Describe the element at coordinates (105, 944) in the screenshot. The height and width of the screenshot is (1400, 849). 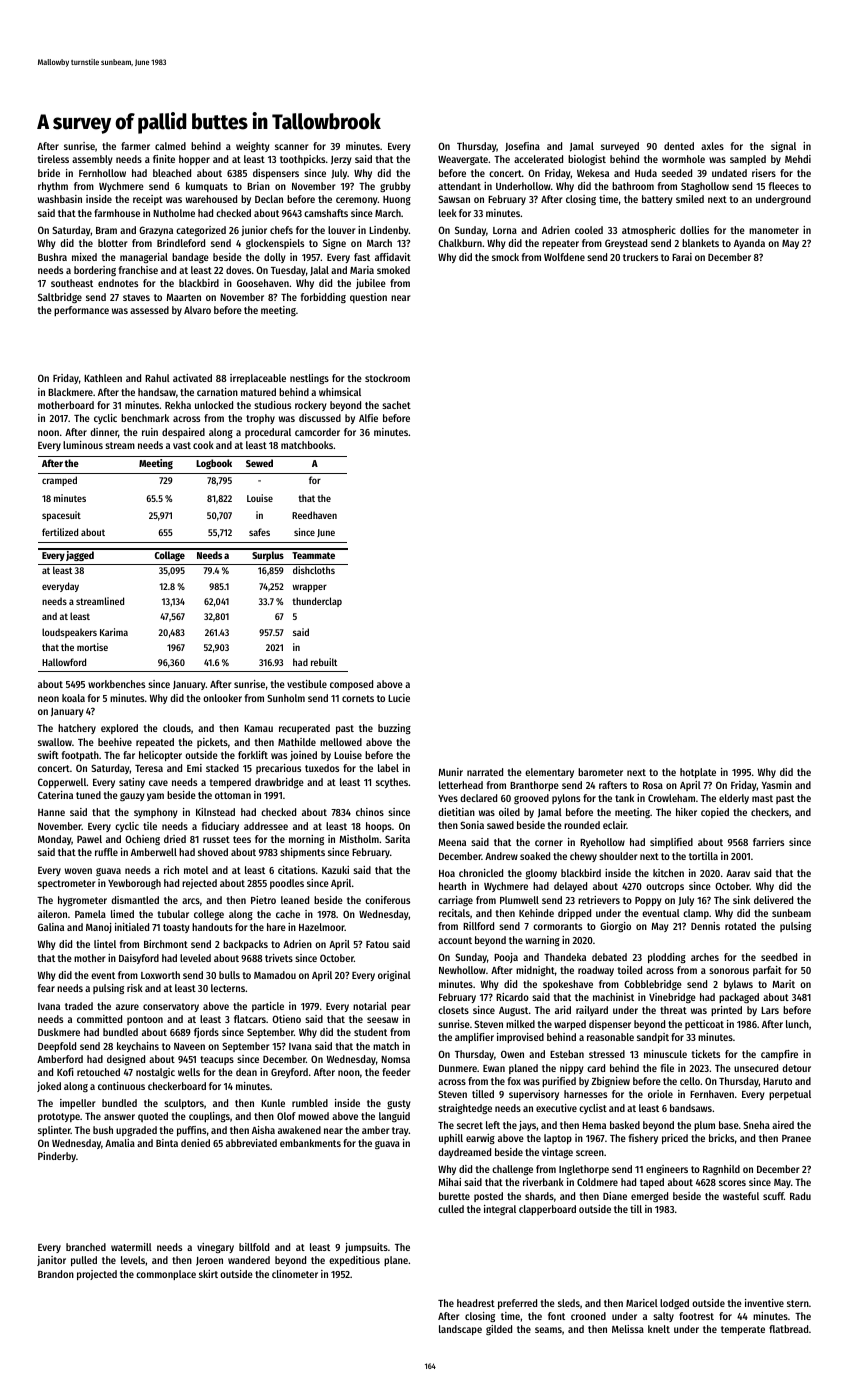
I see `lintel` at that location.
